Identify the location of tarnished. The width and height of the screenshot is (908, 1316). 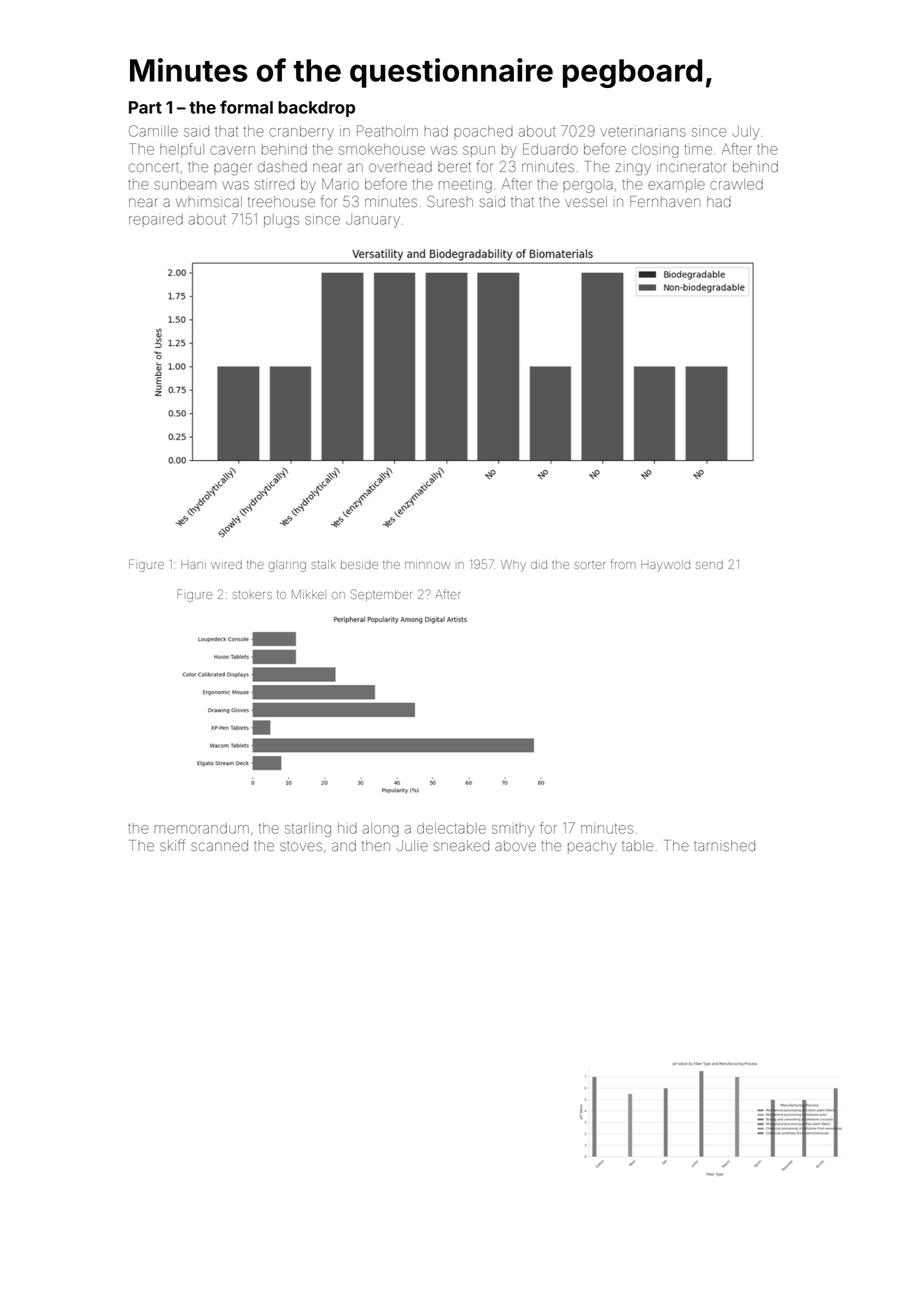
(724, 845).
